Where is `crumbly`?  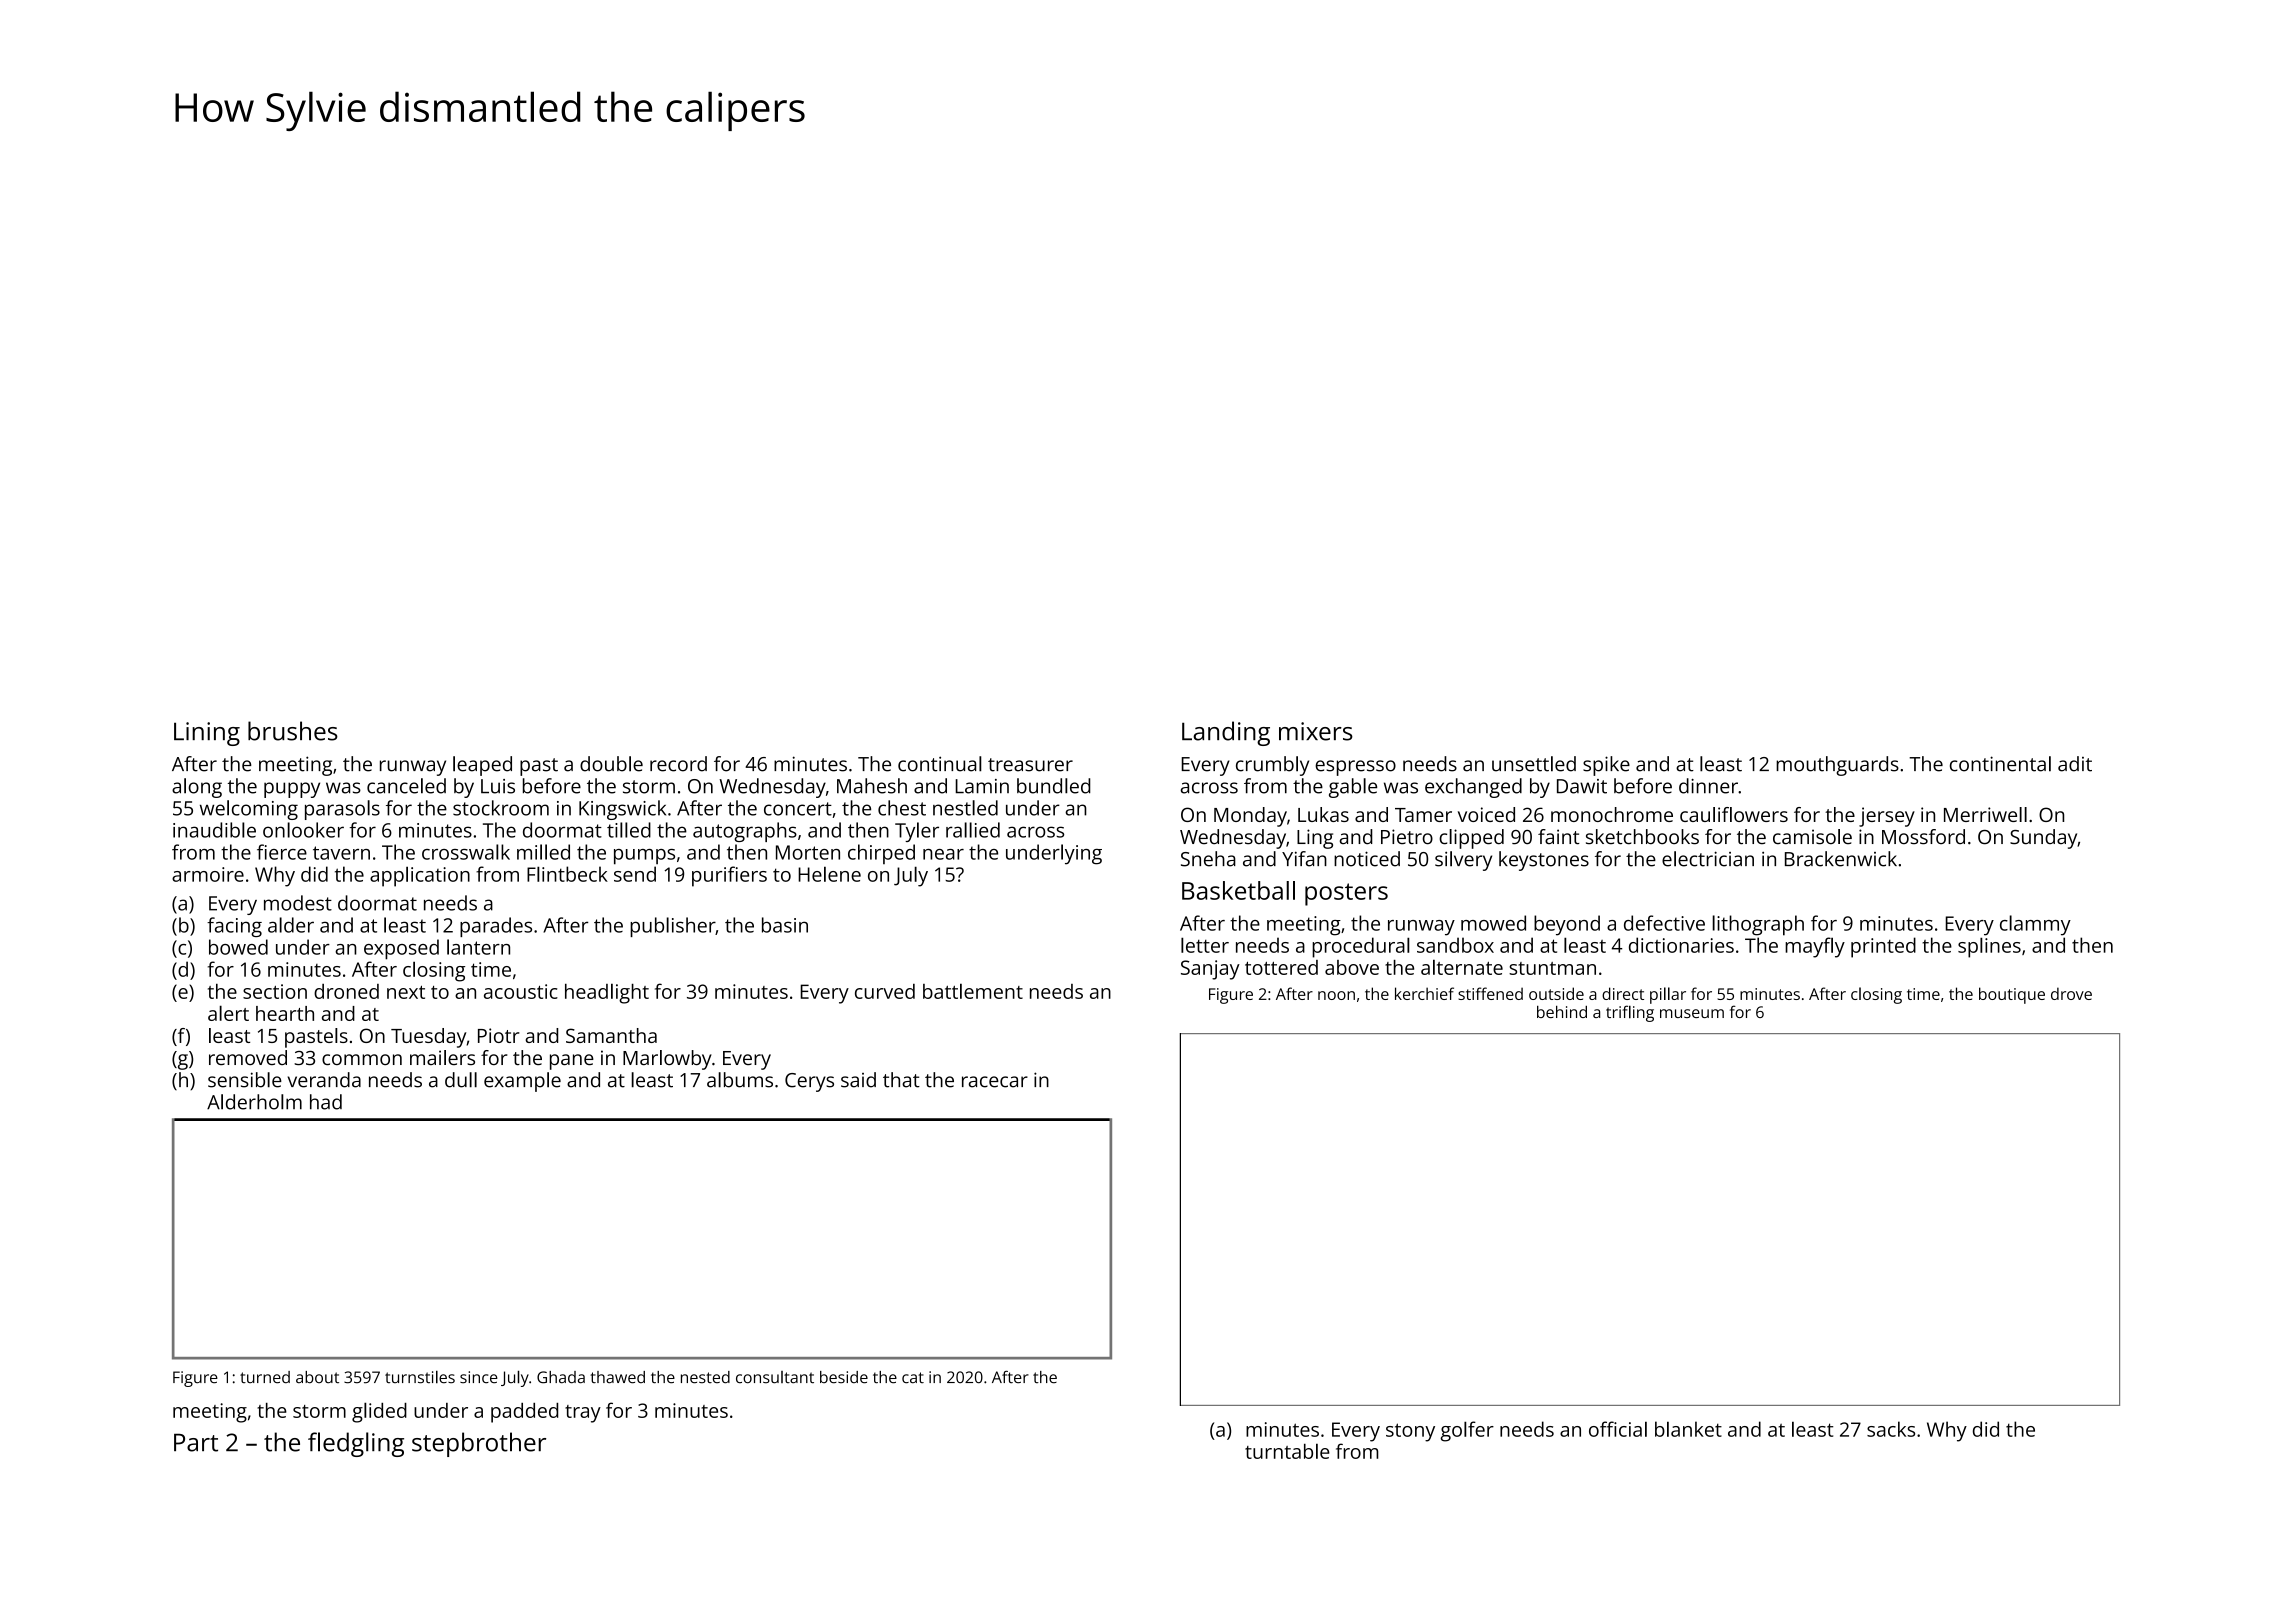
crumbly is located at coordinates (1272, 766).
